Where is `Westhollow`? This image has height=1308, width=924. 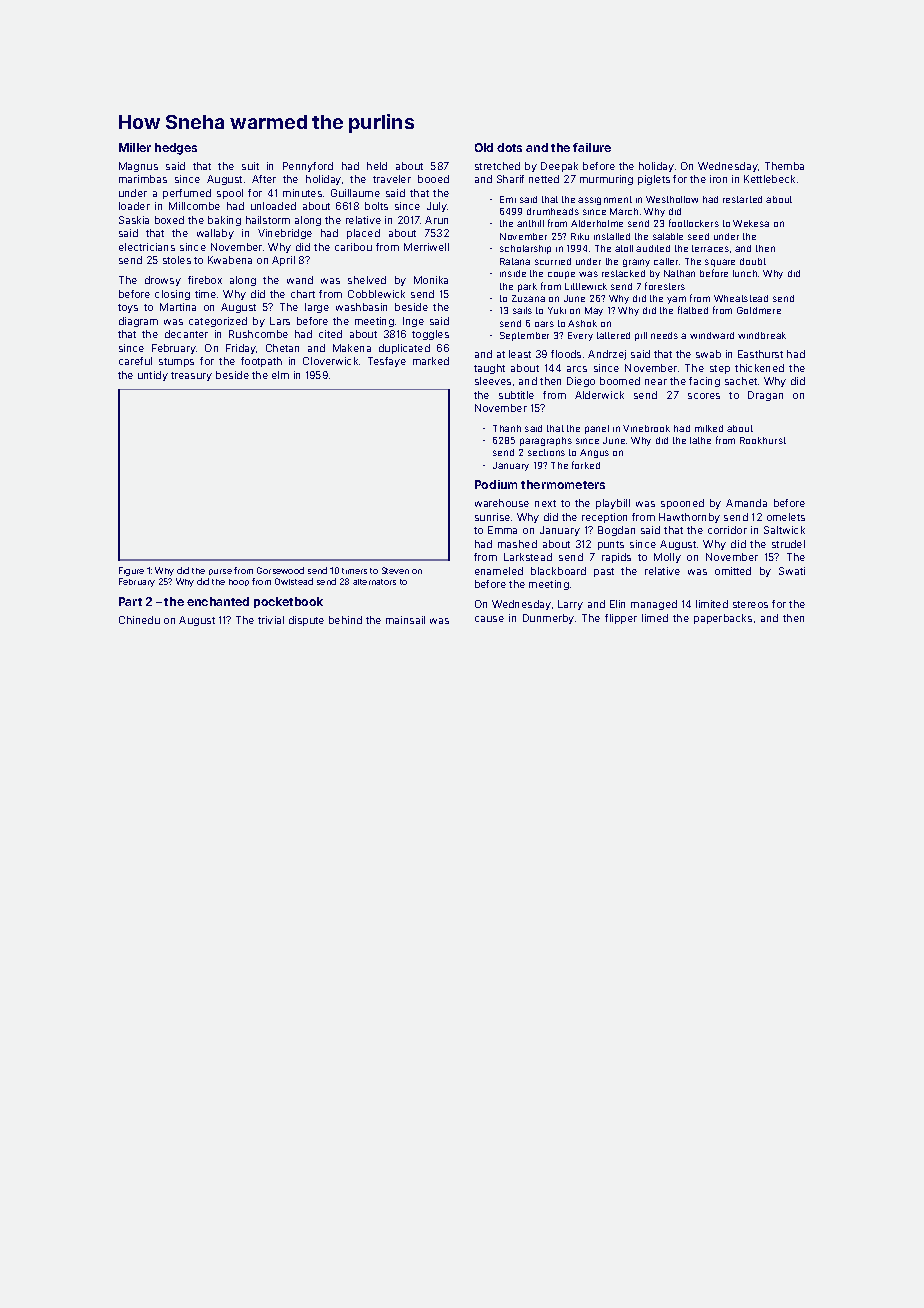
Westhollow is located at coordinates (672, 199).
